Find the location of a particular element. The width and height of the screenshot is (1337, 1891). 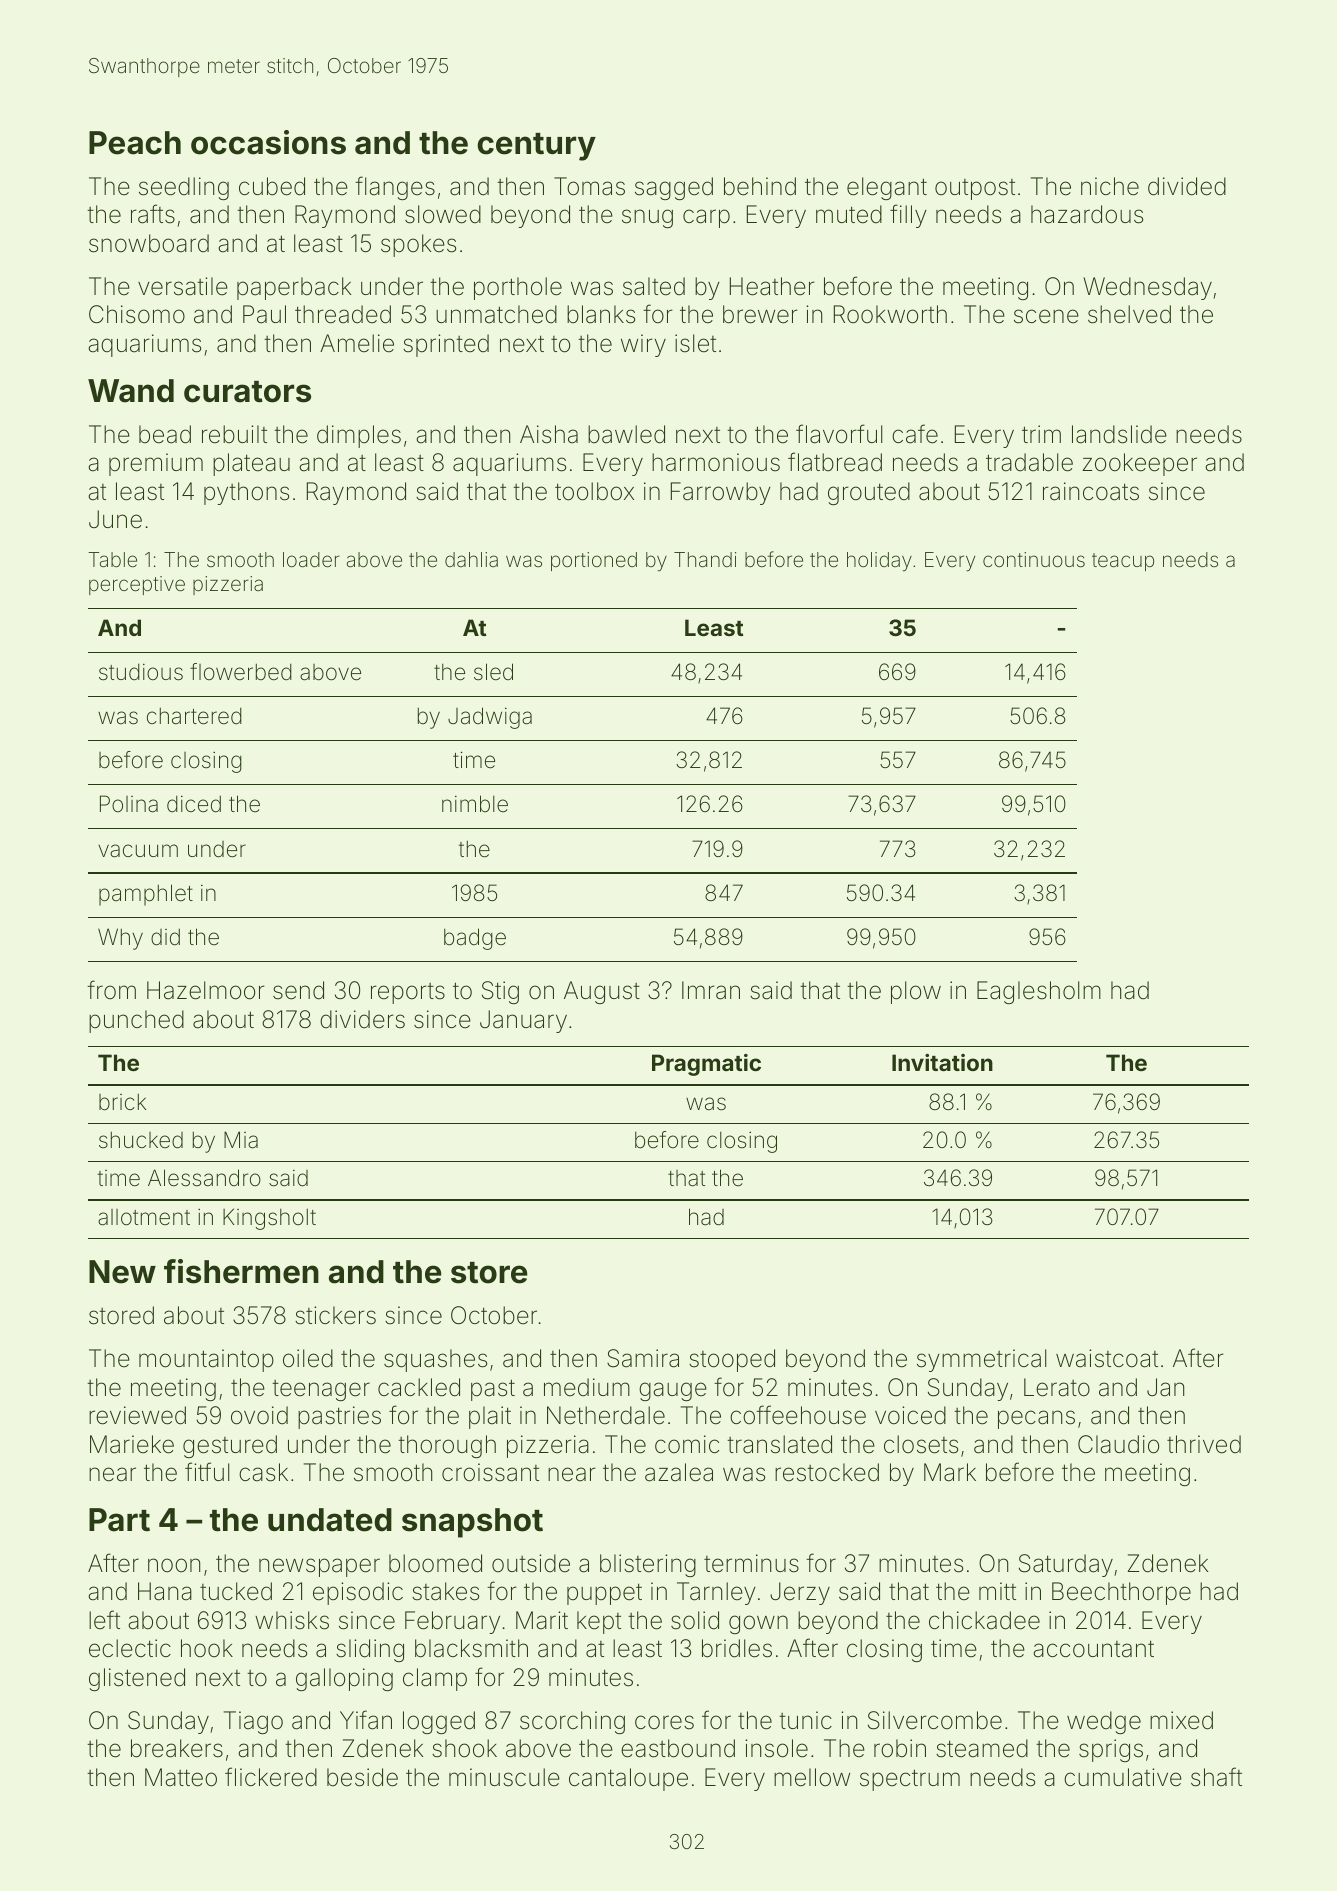

threaded is located at coordinates (343, 314).
